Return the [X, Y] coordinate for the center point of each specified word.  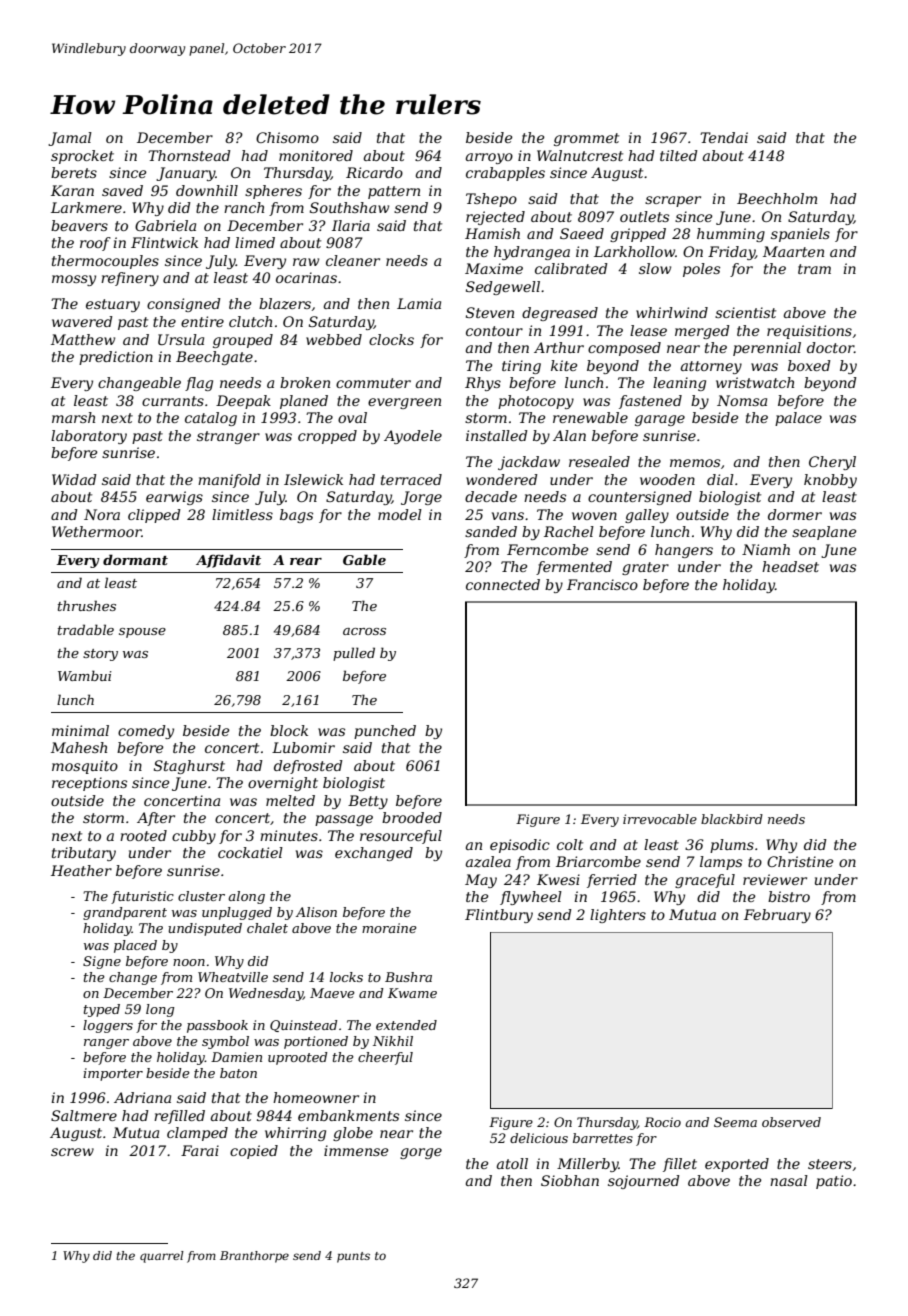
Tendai [724, 137]
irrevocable [660, 819]
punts [353, 1257]
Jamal [70, 139]
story [100, 655]
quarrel [162, 1257]
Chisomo [287, 137]
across [364, 631]
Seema [735, 1122]
